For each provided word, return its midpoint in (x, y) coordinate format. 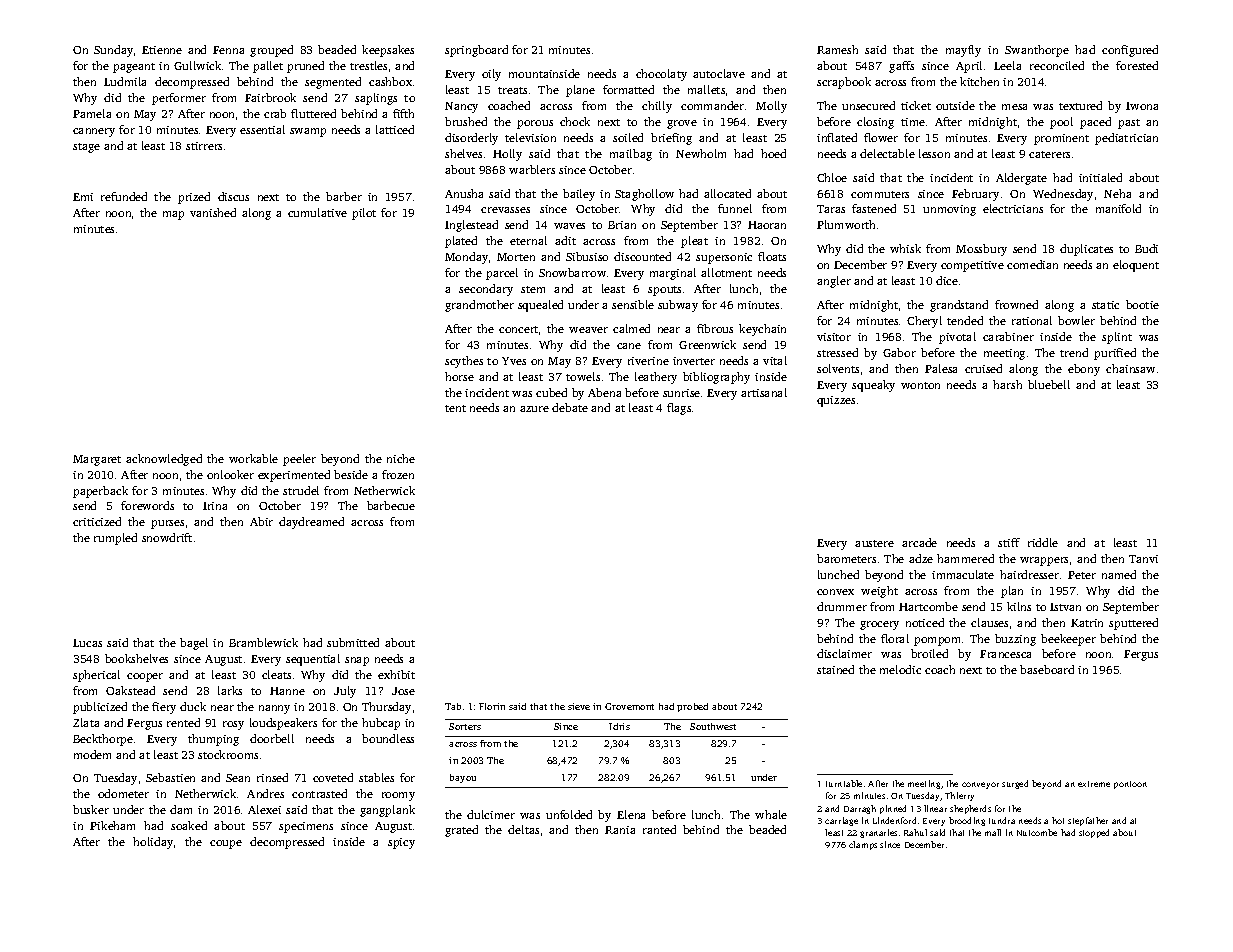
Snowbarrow (572, 272)
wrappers (1044, 561)
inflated (837, 137)
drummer (842, 606)
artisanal (764, 392)
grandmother (479, 306)
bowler (1076, 320)
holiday (153, 843)
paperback (100, 492)
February (975, 195)
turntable (844, 783)
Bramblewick (263, 642)
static (1105, 305)
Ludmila (125, 81)
